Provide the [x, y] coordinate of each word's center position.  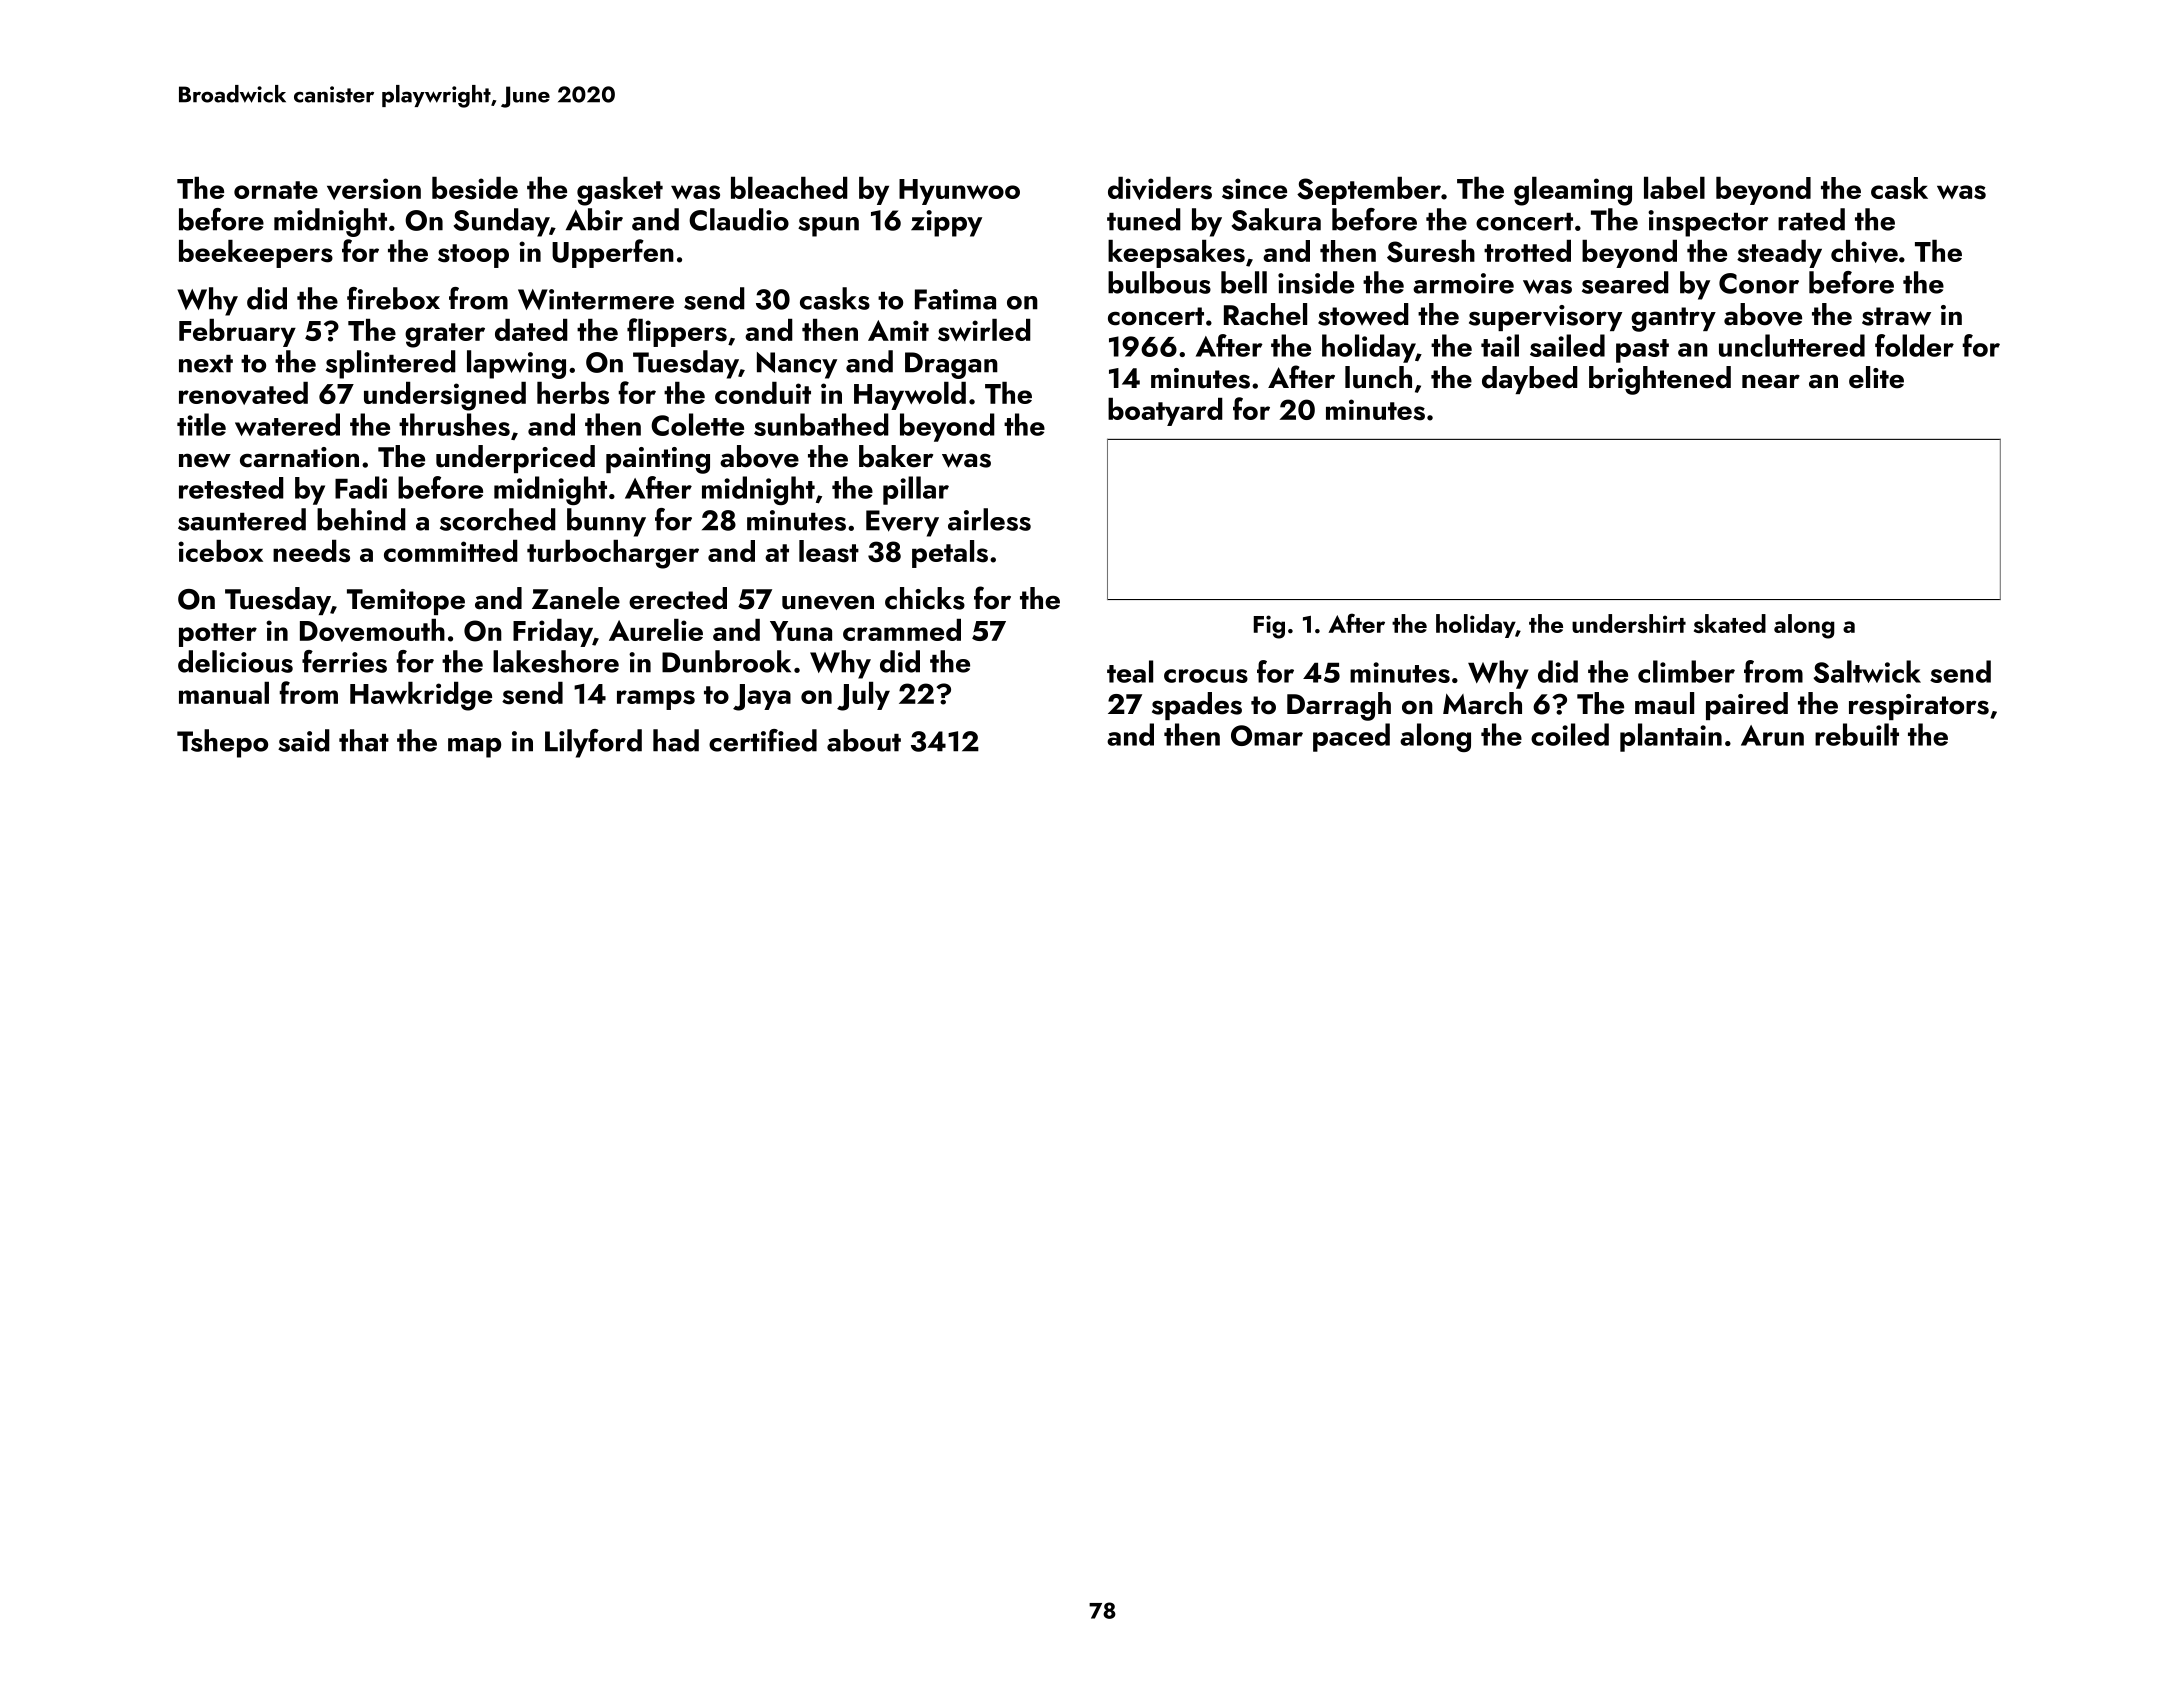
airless [989, 519]
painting [658, 460]
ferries [344, 661]
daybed [1530, 380]
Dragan [951, 365]
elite [1876, 377]
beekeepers [256, 254]
